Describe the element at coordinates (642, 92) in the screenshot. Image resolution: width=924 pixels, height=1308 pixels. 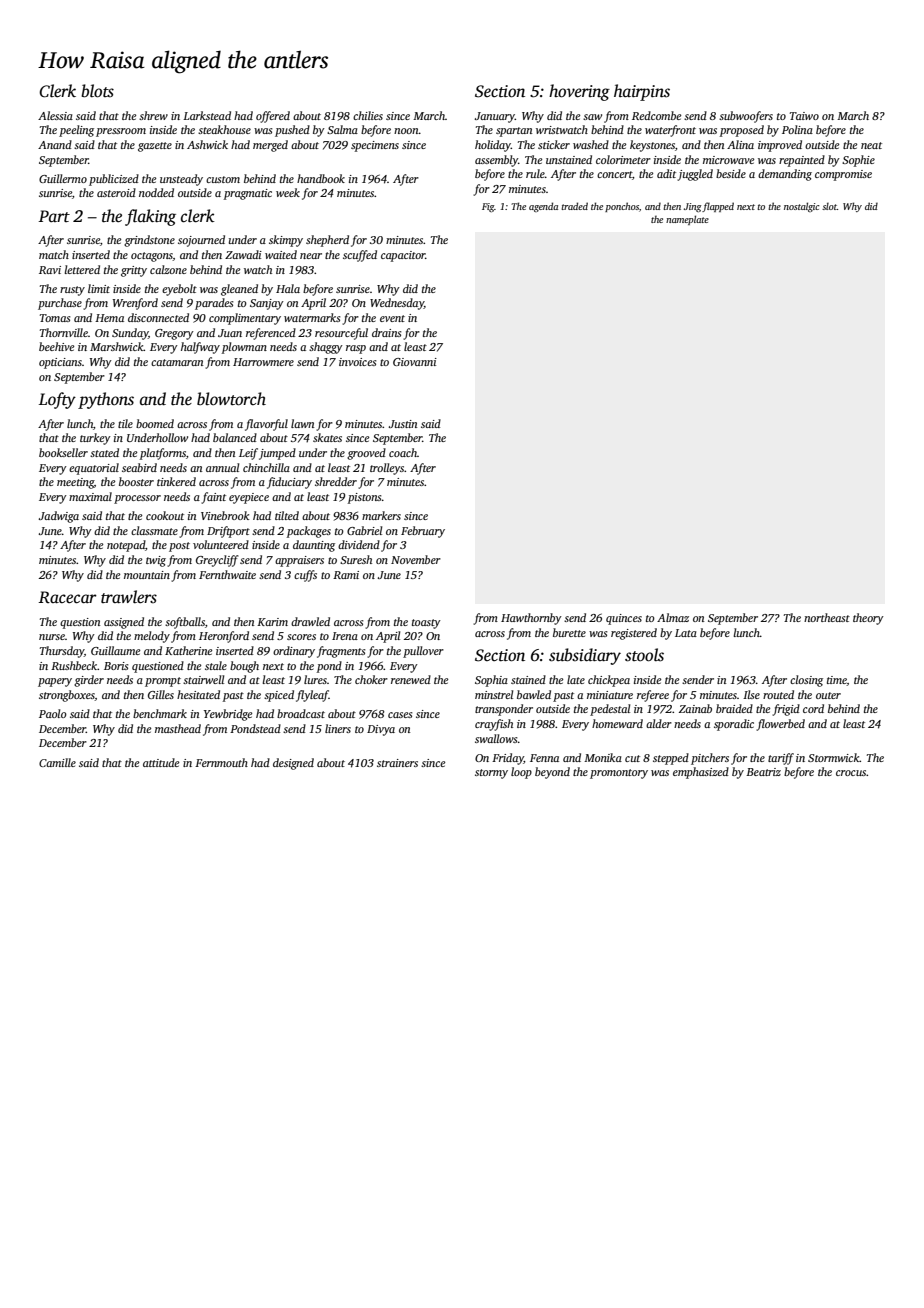
I see `hairpins` at that location.
